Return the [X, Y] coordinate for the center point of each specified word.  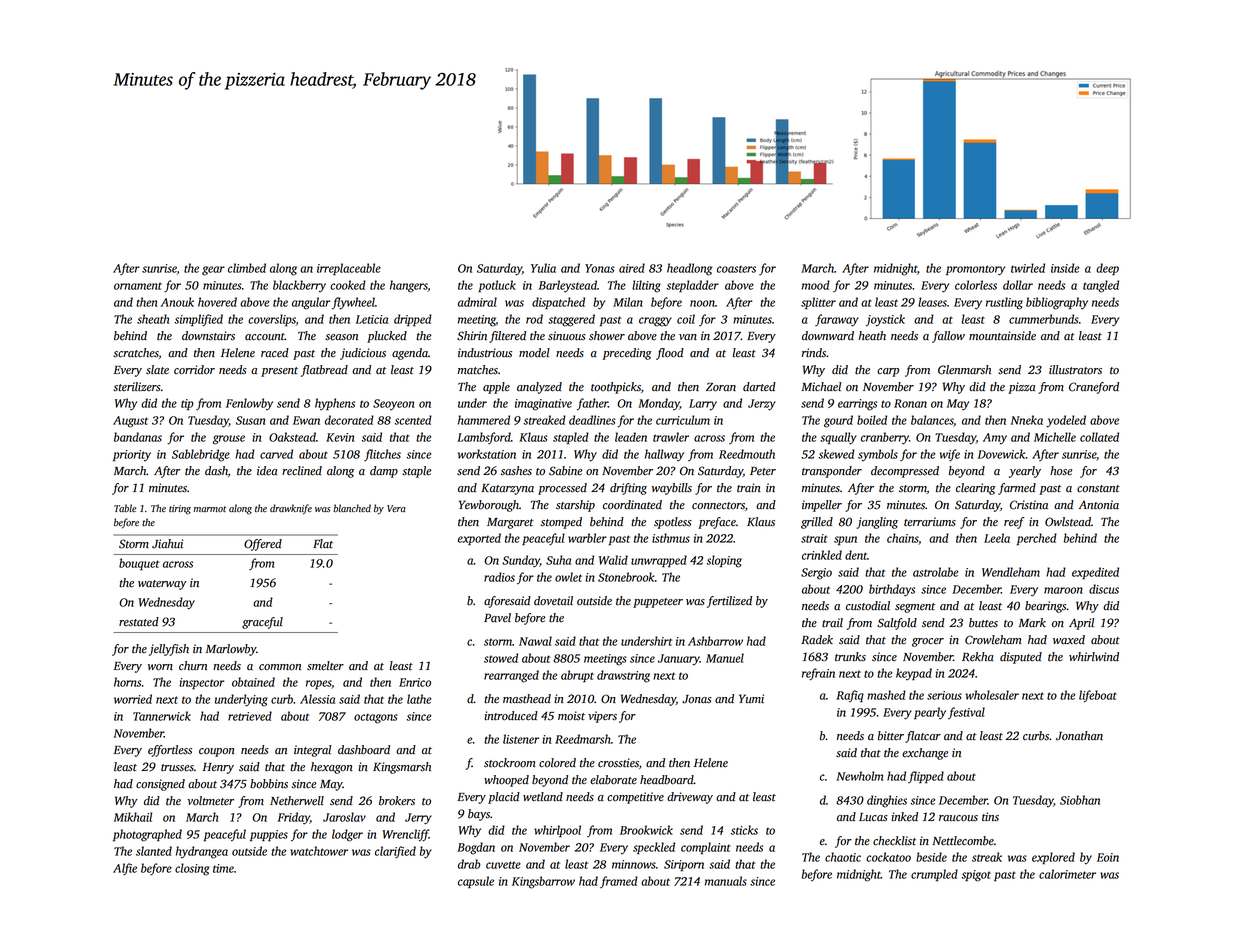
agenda [410, 354]
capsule [476, 882]
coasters [736, 269]
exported [479, 539]
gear [213, 271]
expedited [1095, 573]
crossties [618, 763]
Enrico [415, 682]
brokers [397, 801]
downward [828, 336]
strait [814, 538]
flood [670, 354]
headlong [689, 269]
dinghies [887, 801]
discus [1104, 589]
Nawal [535, 641]
